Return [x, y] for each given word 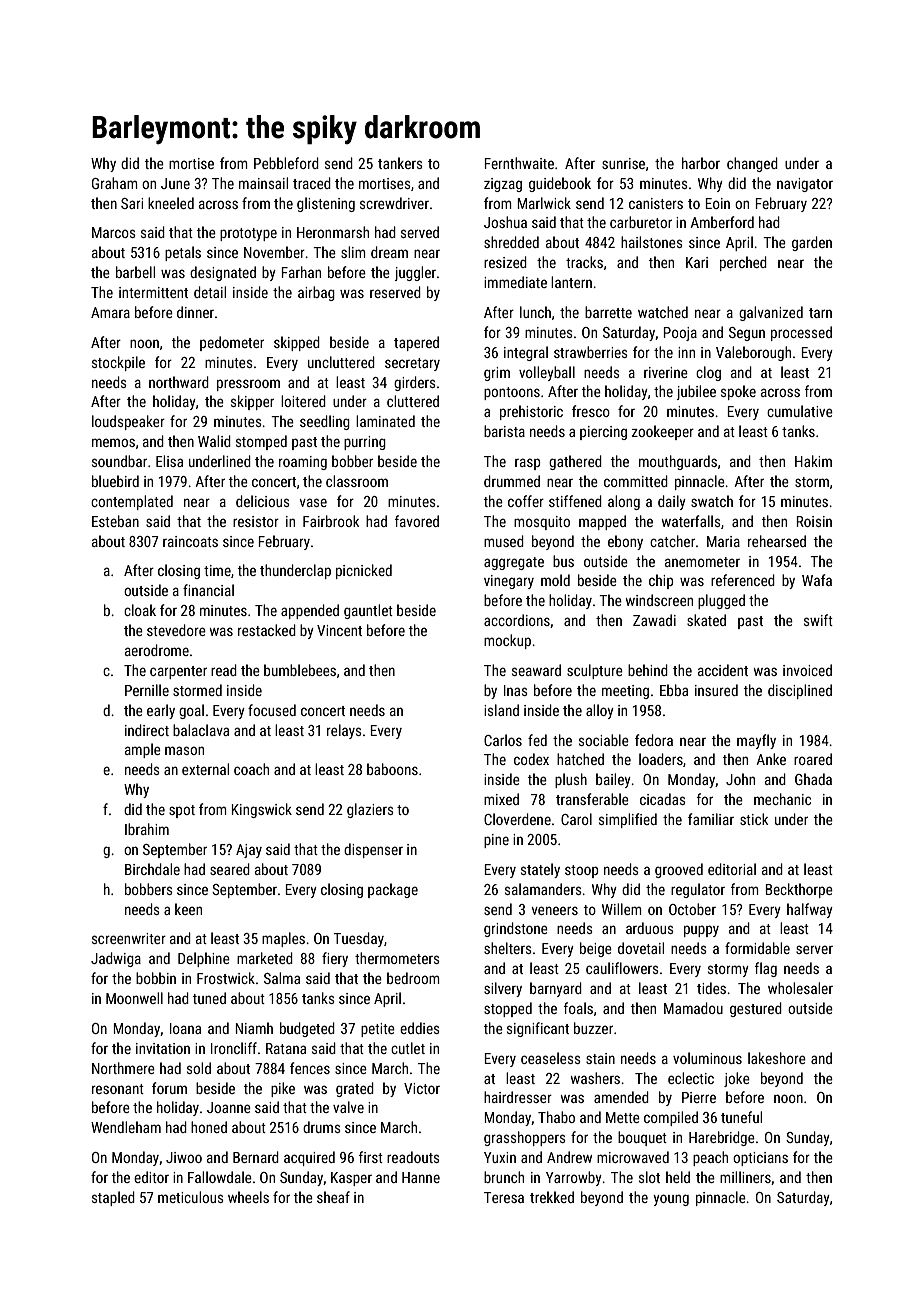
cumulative [800, 411]
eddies [420, 1028]
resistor [256, 521]
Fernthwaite [519, 163]
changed [752, 164]
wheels [248, 1197]
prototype [248, 234]
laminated [385, 421]
